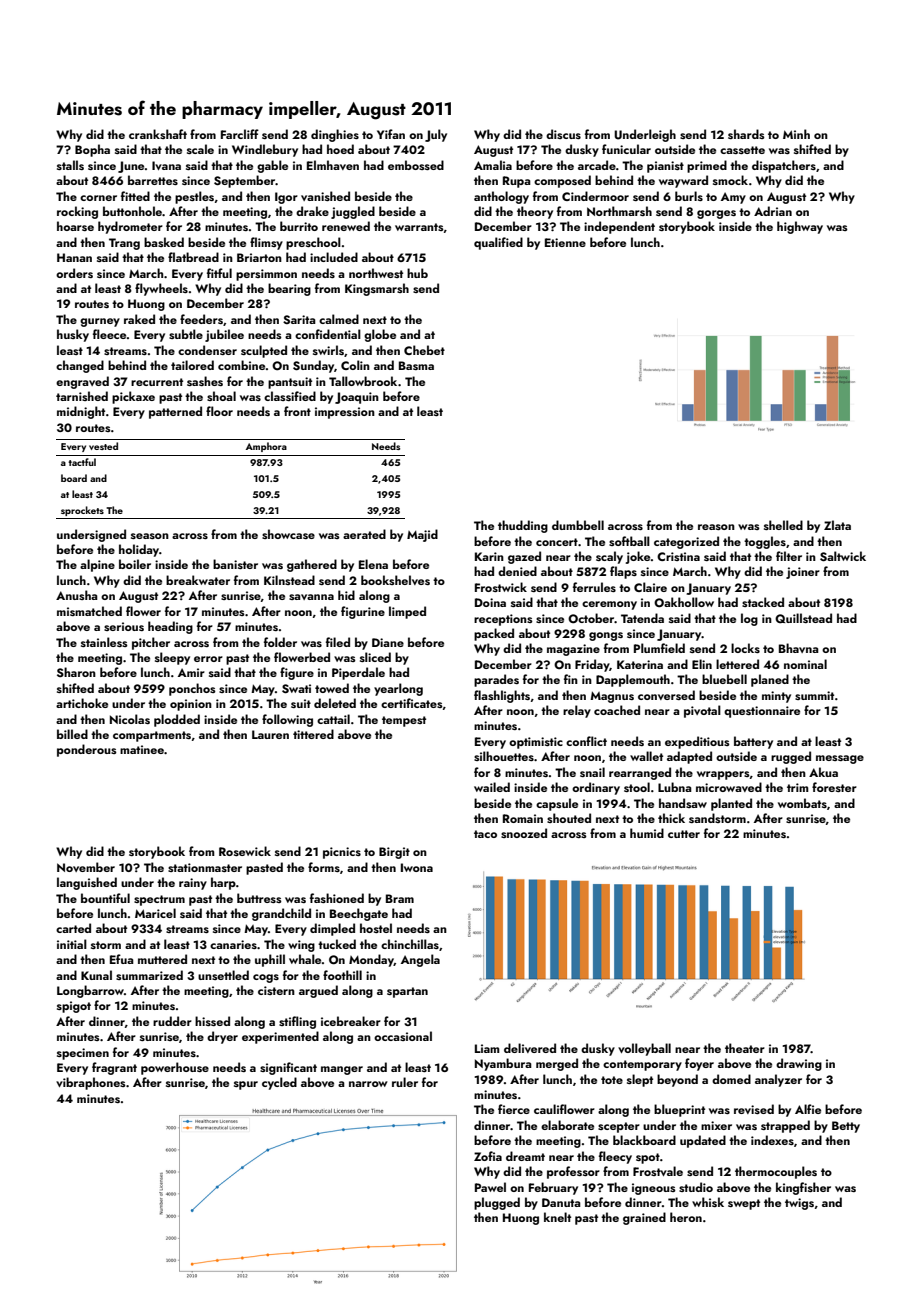 Image resolution: width=924 pixels, height=1308 pixels. Describe the element at coordinates (490, 1187) in the screenshot. I see `Pawel` at that location.
